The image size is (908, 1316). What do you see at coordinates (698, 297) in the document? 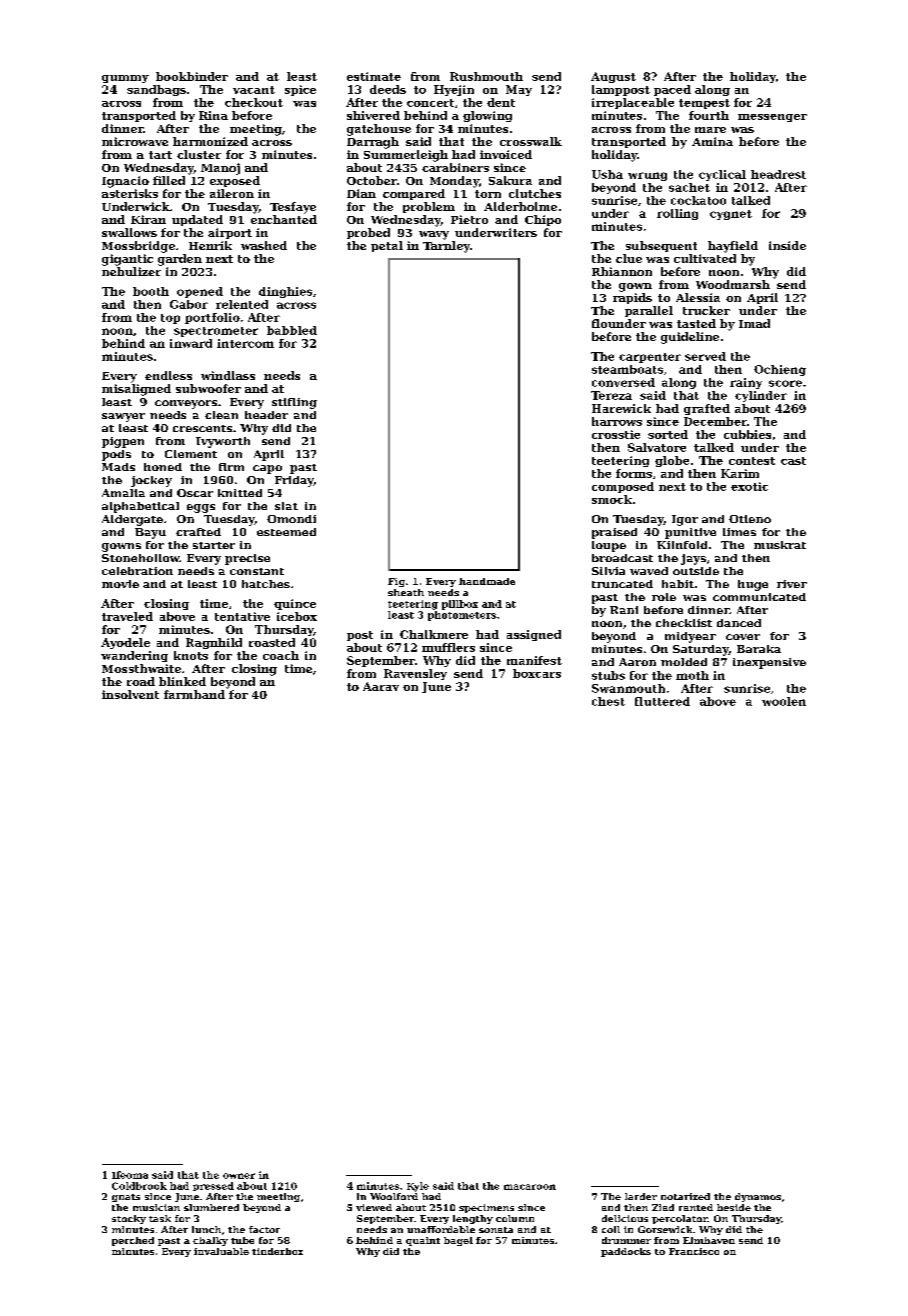
I see `Alessia` at bounding box center [698, 297].
